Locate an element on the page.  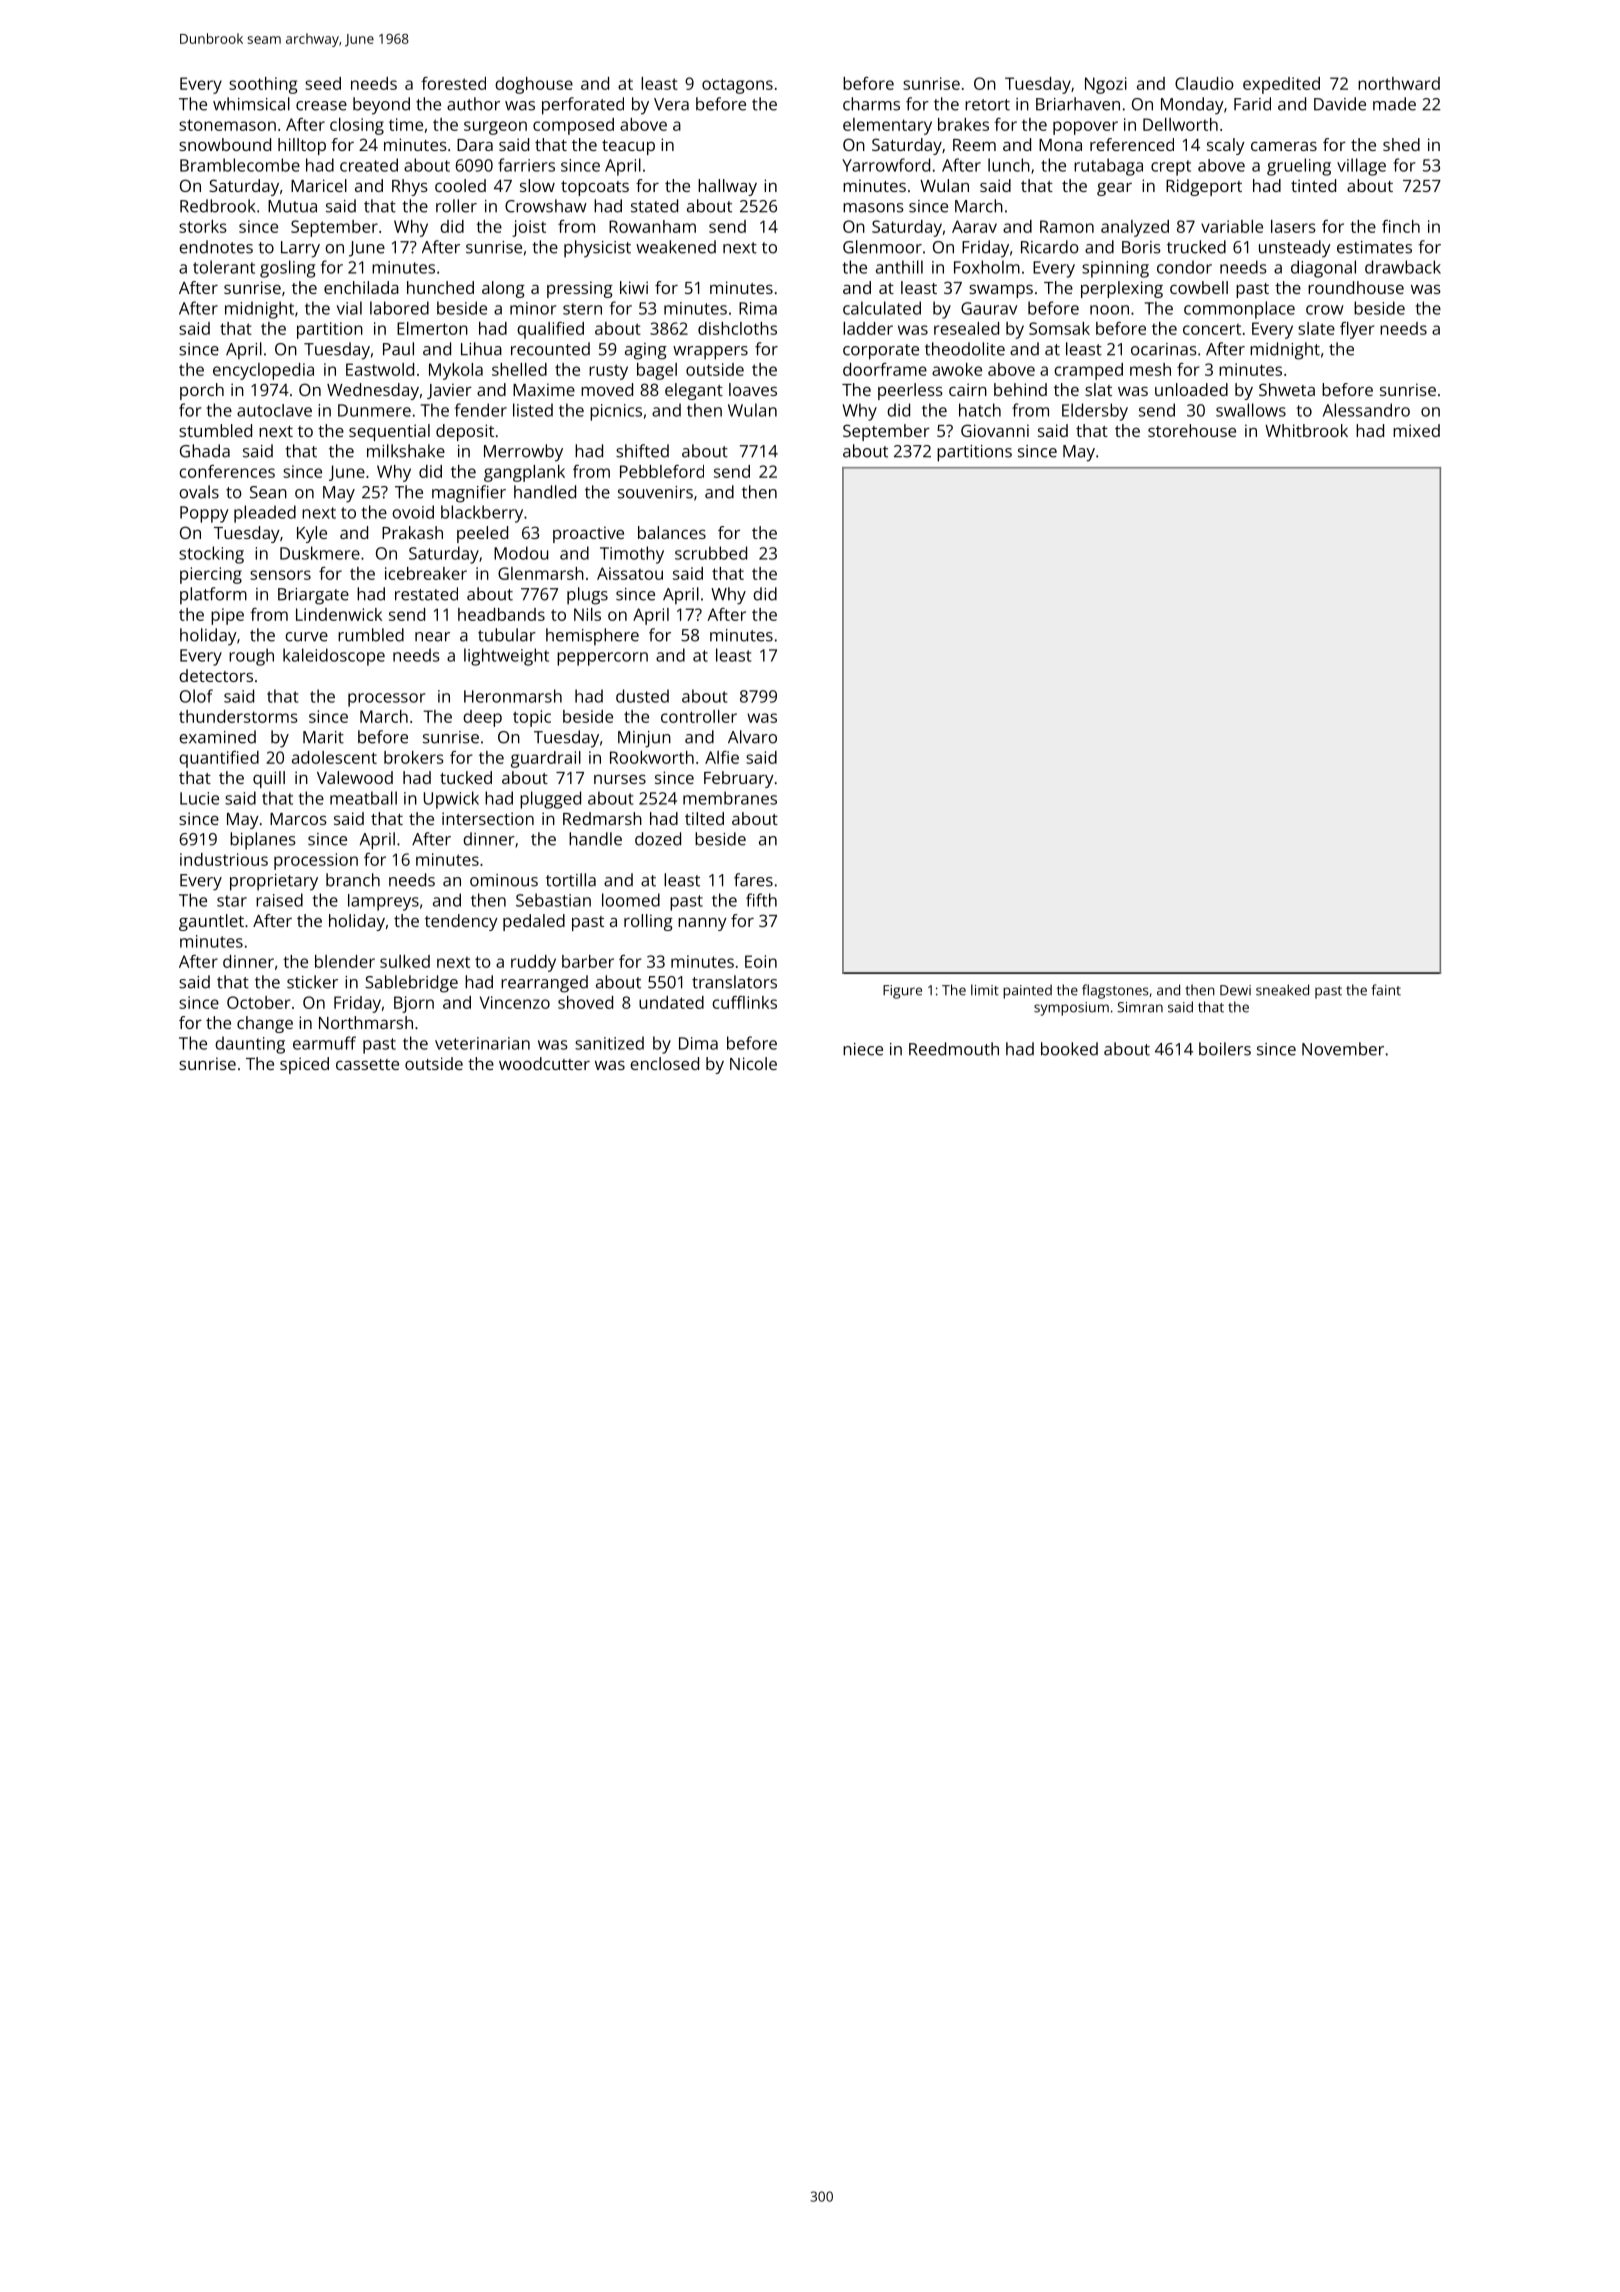
membranes is located at coordinates (730, 798).
